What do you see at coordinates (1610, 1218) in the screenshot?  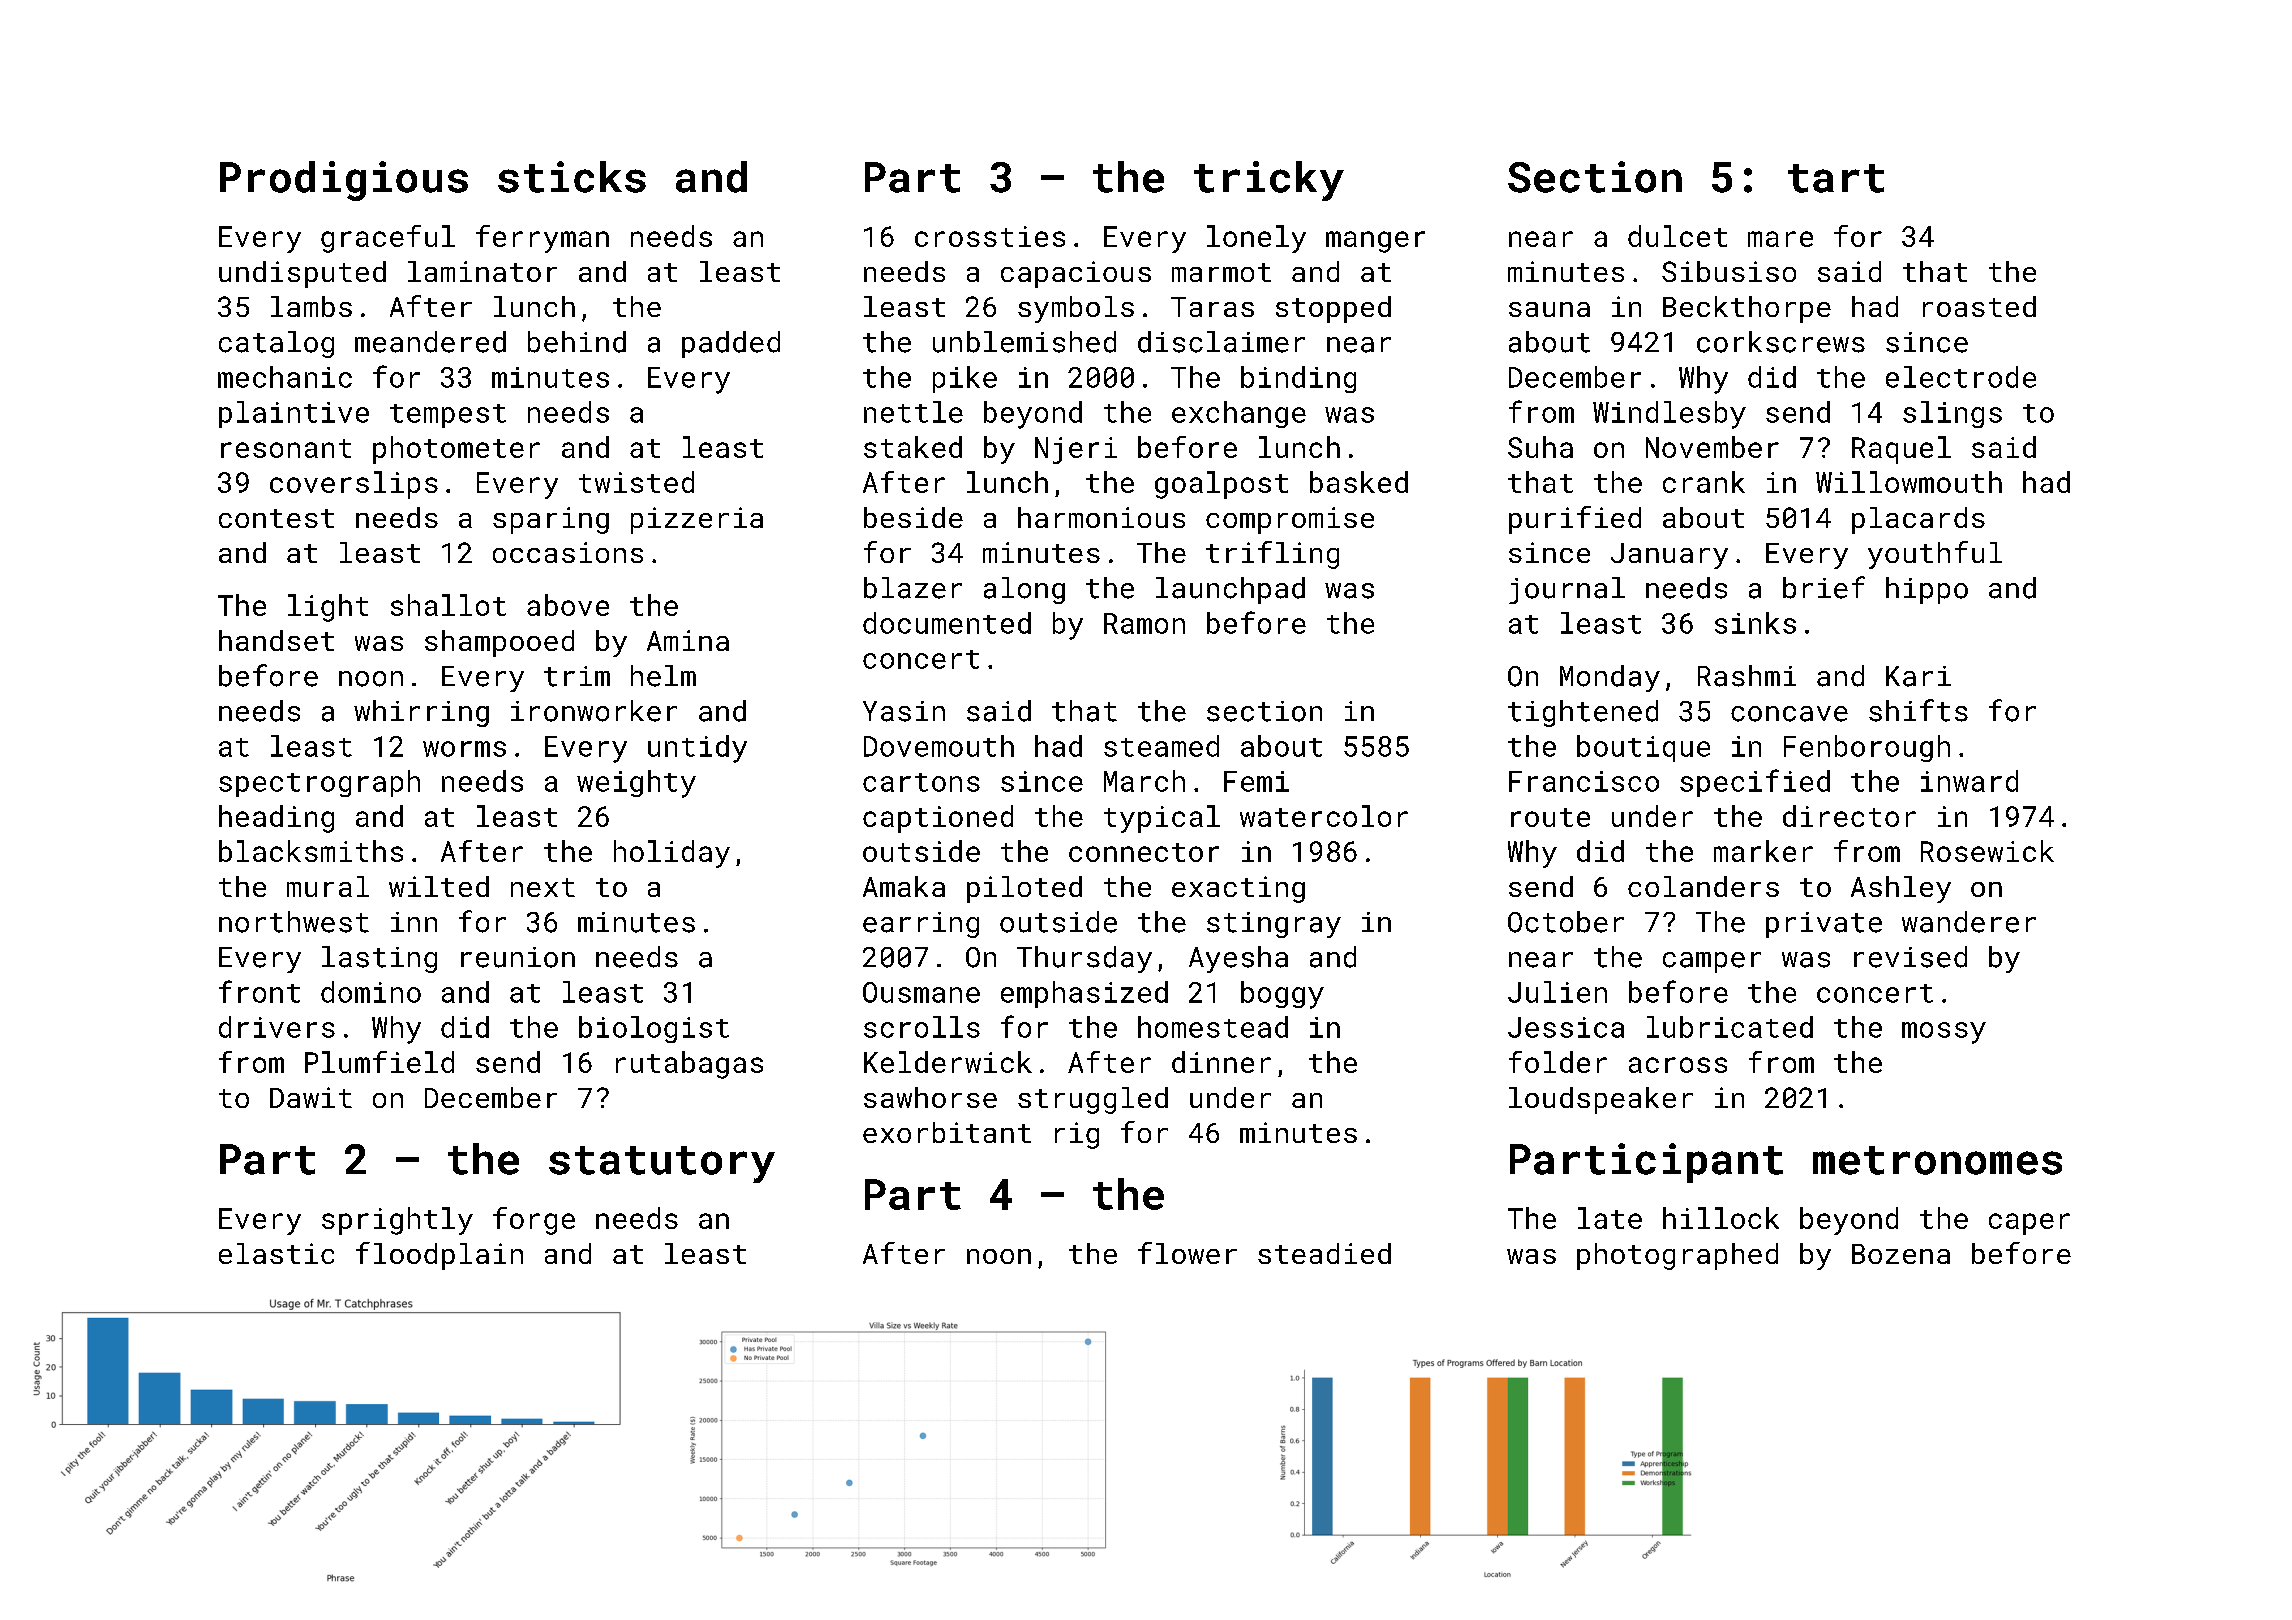 I see `late` at bounding box center [1610, 1218].
